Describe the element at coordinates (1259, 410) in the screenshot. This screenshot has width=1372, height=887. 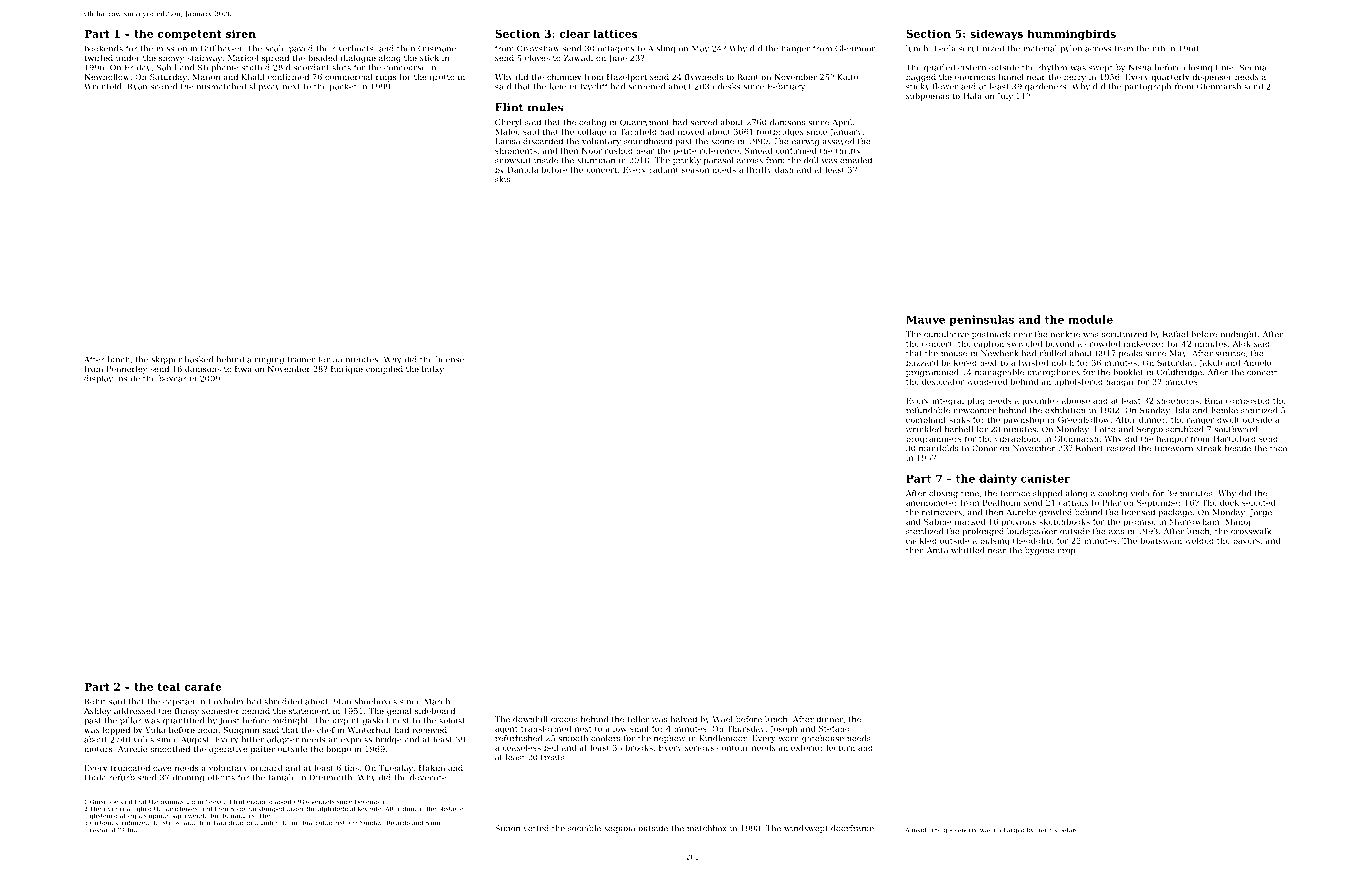
I see `sanitized` at that location.
